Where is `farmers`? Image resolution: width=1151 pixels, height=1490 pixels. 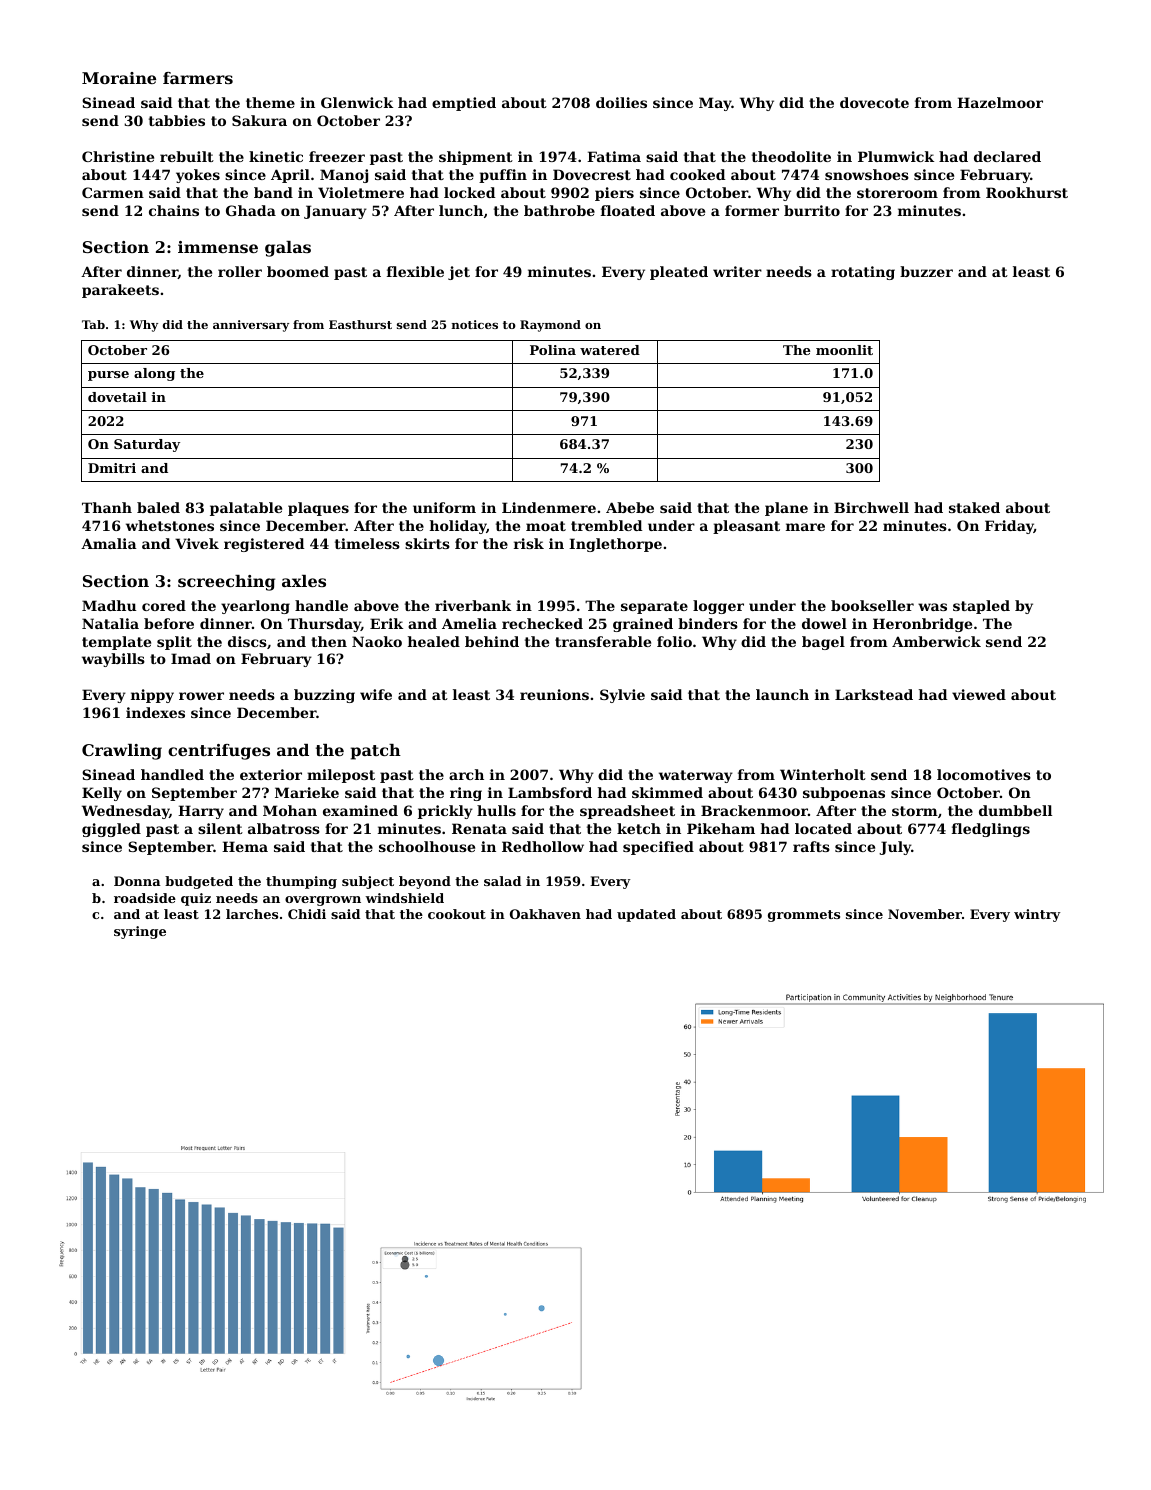 farmers is located at coordinates (198, 78).
